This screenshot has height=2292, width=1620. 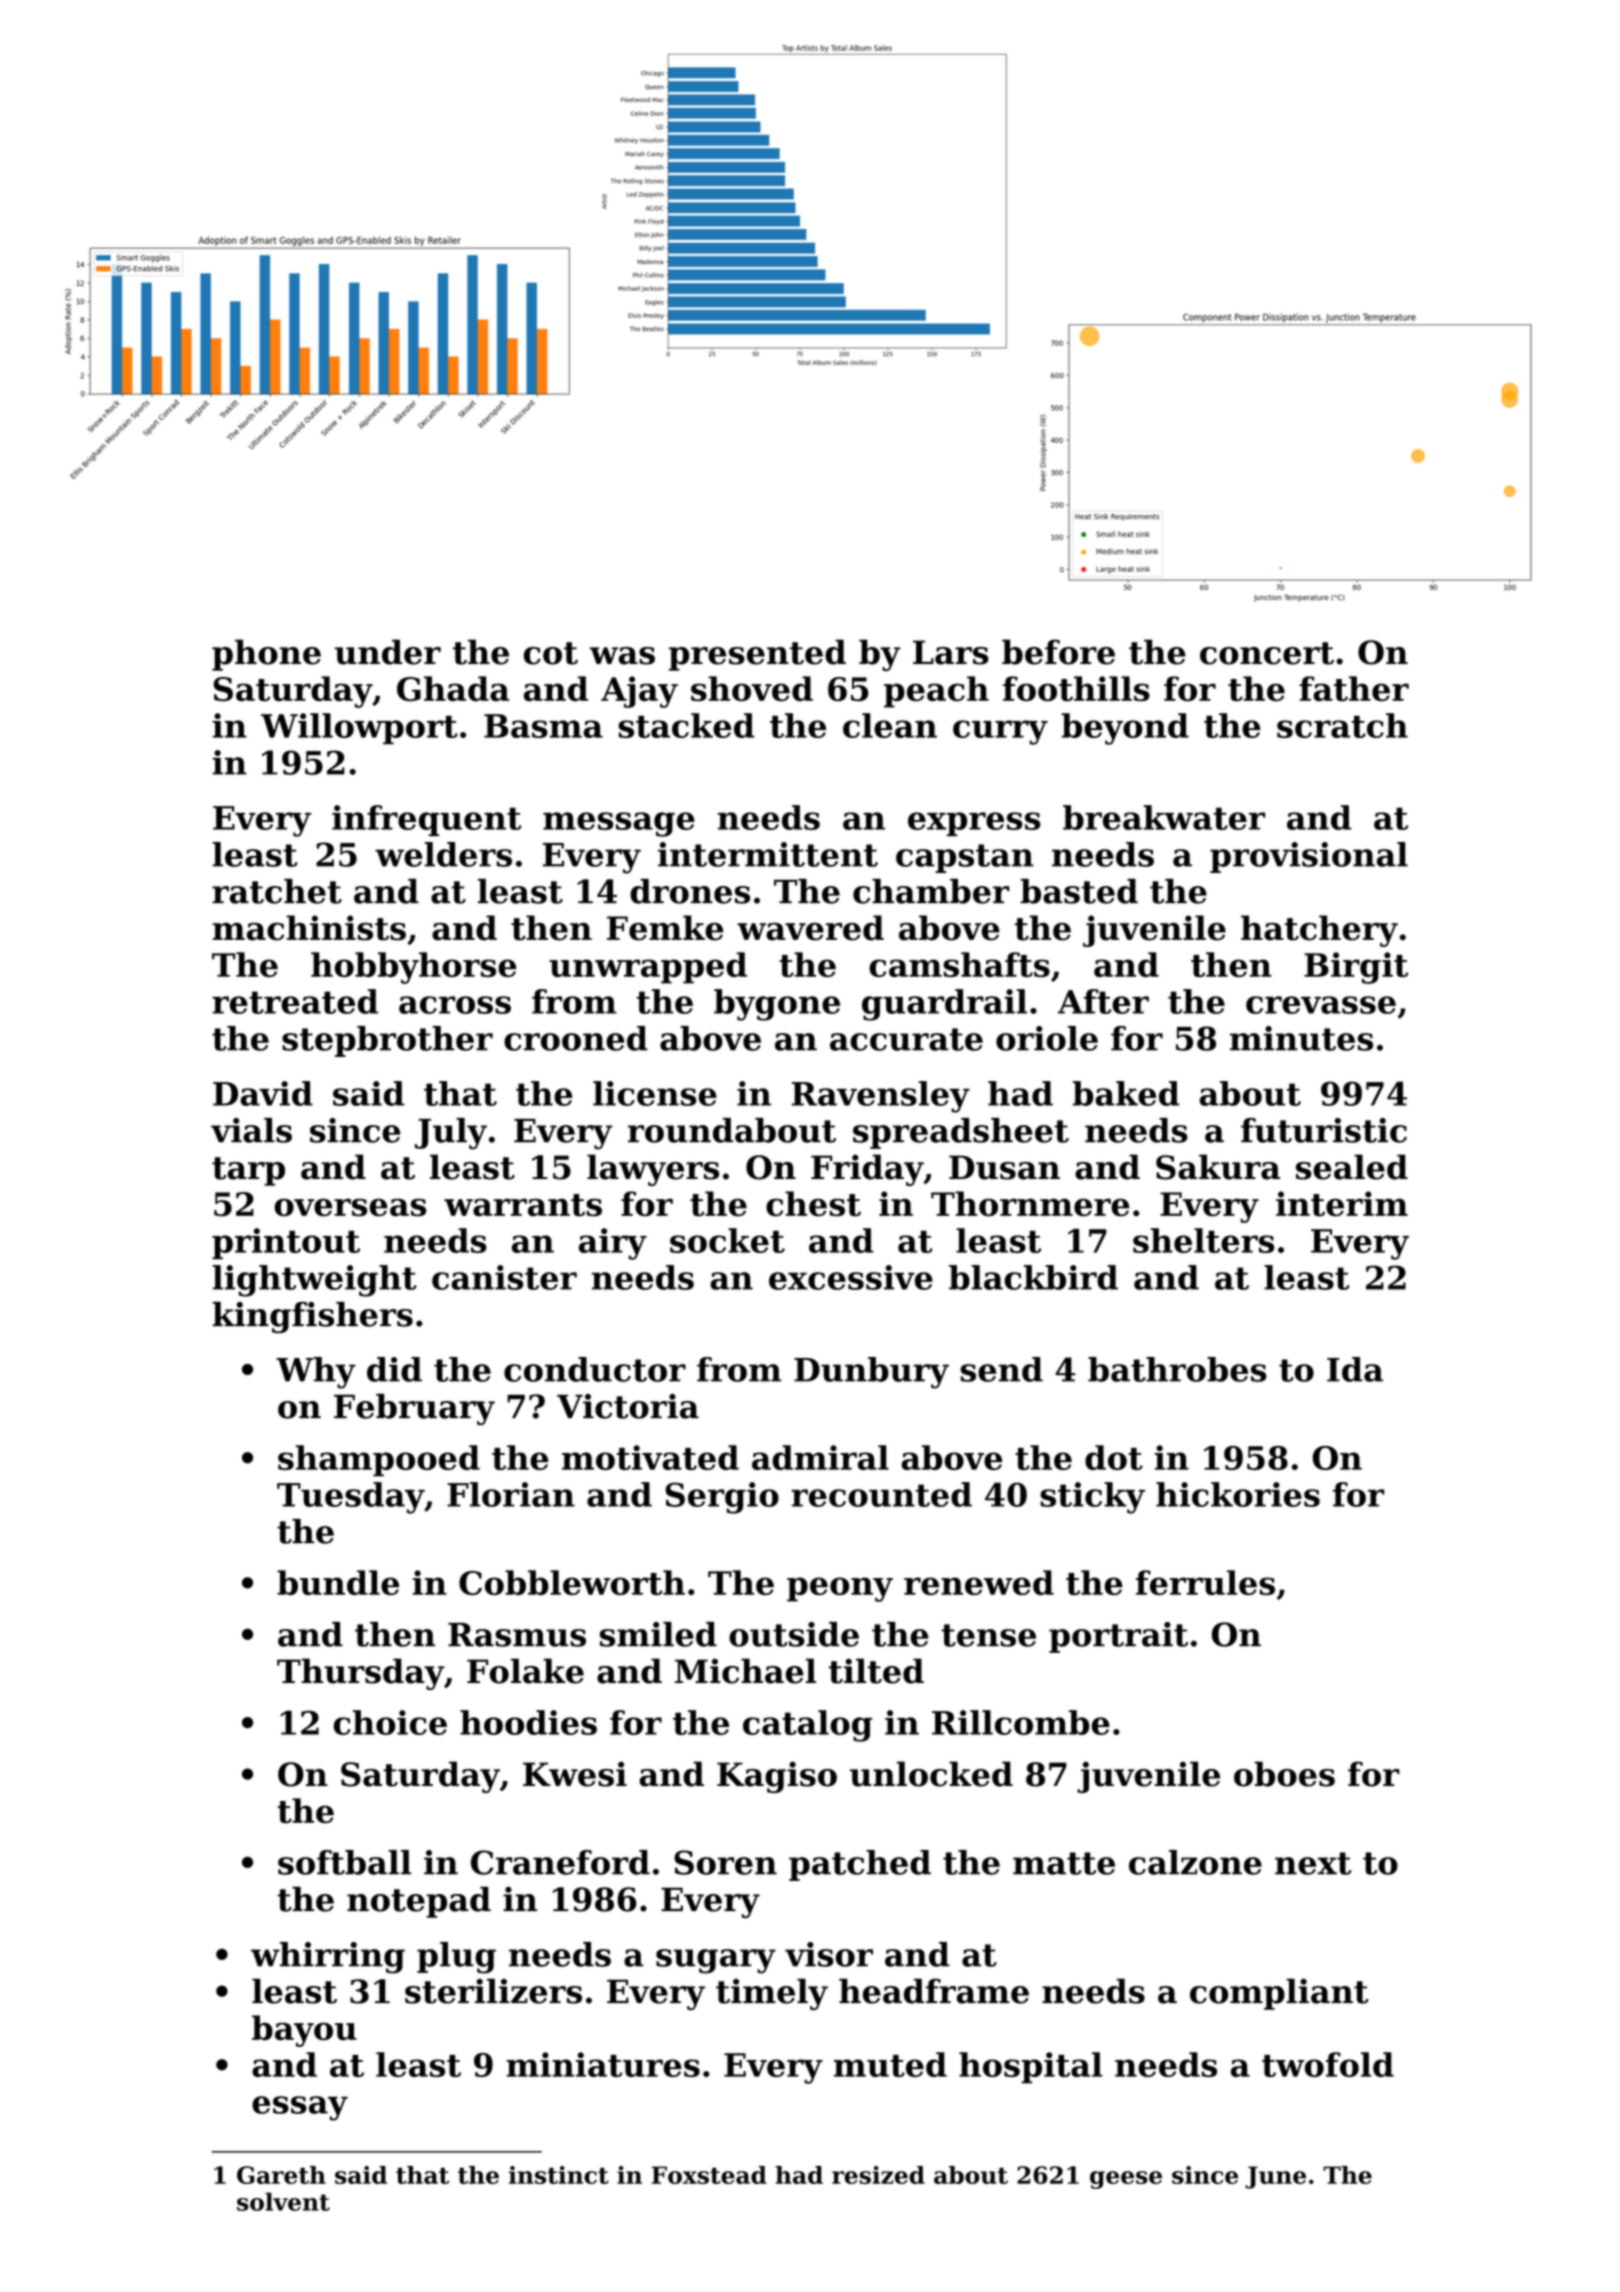 I want to click on recounted, so click(x=881, y=1494).
